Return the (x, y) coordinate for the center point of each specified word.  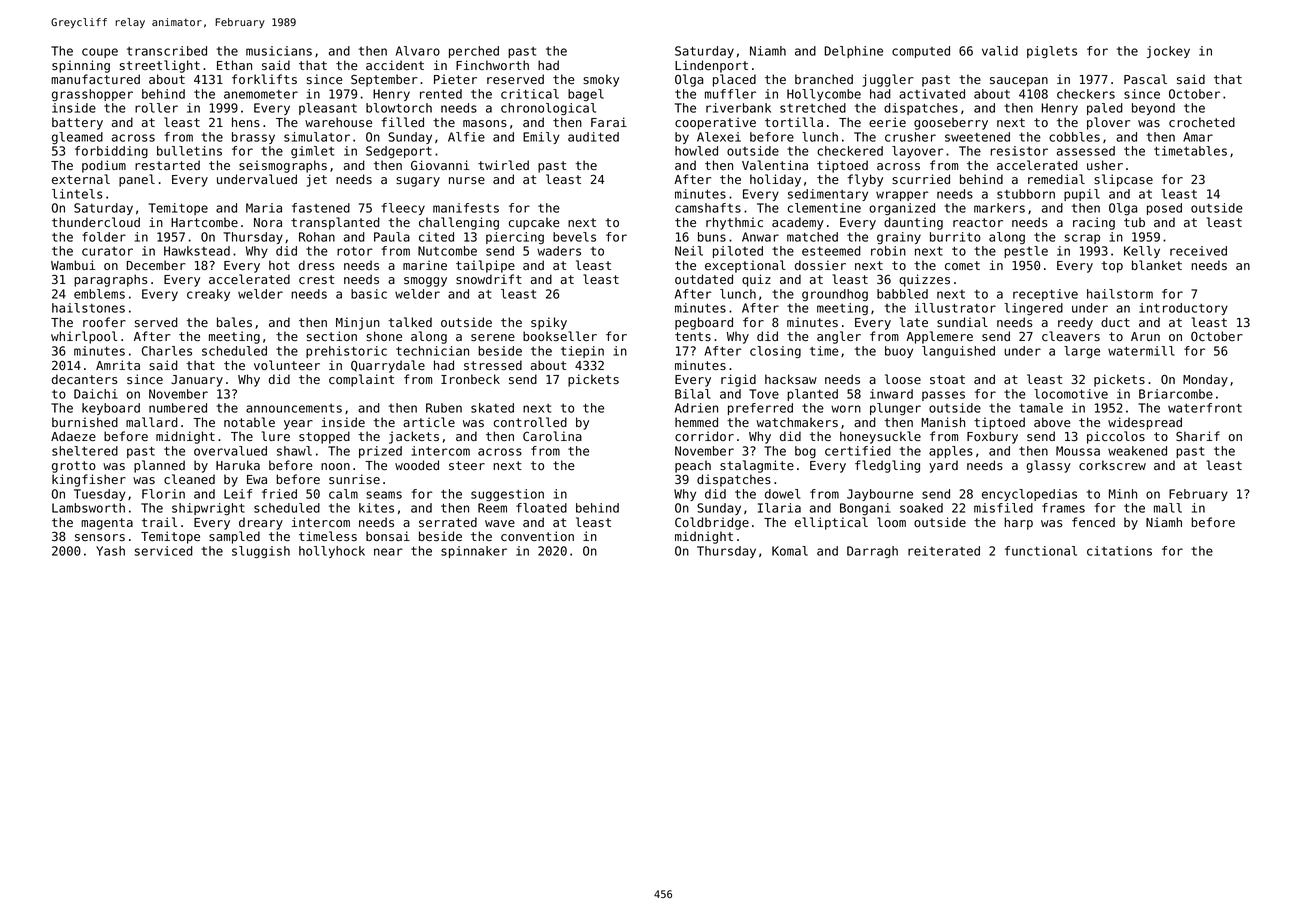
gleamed (77, 138)
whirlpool (84, 337)
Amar (1198, 137)
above (1052, 422)
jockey (1168, 52)
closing (775, 352)
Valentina (775, 165)
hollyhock (332, 552)
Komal (790, 551)
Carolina (552, 436)
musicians (279, 51)
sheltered (85, 451)
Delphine (854, 52)
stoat (947, 379)
